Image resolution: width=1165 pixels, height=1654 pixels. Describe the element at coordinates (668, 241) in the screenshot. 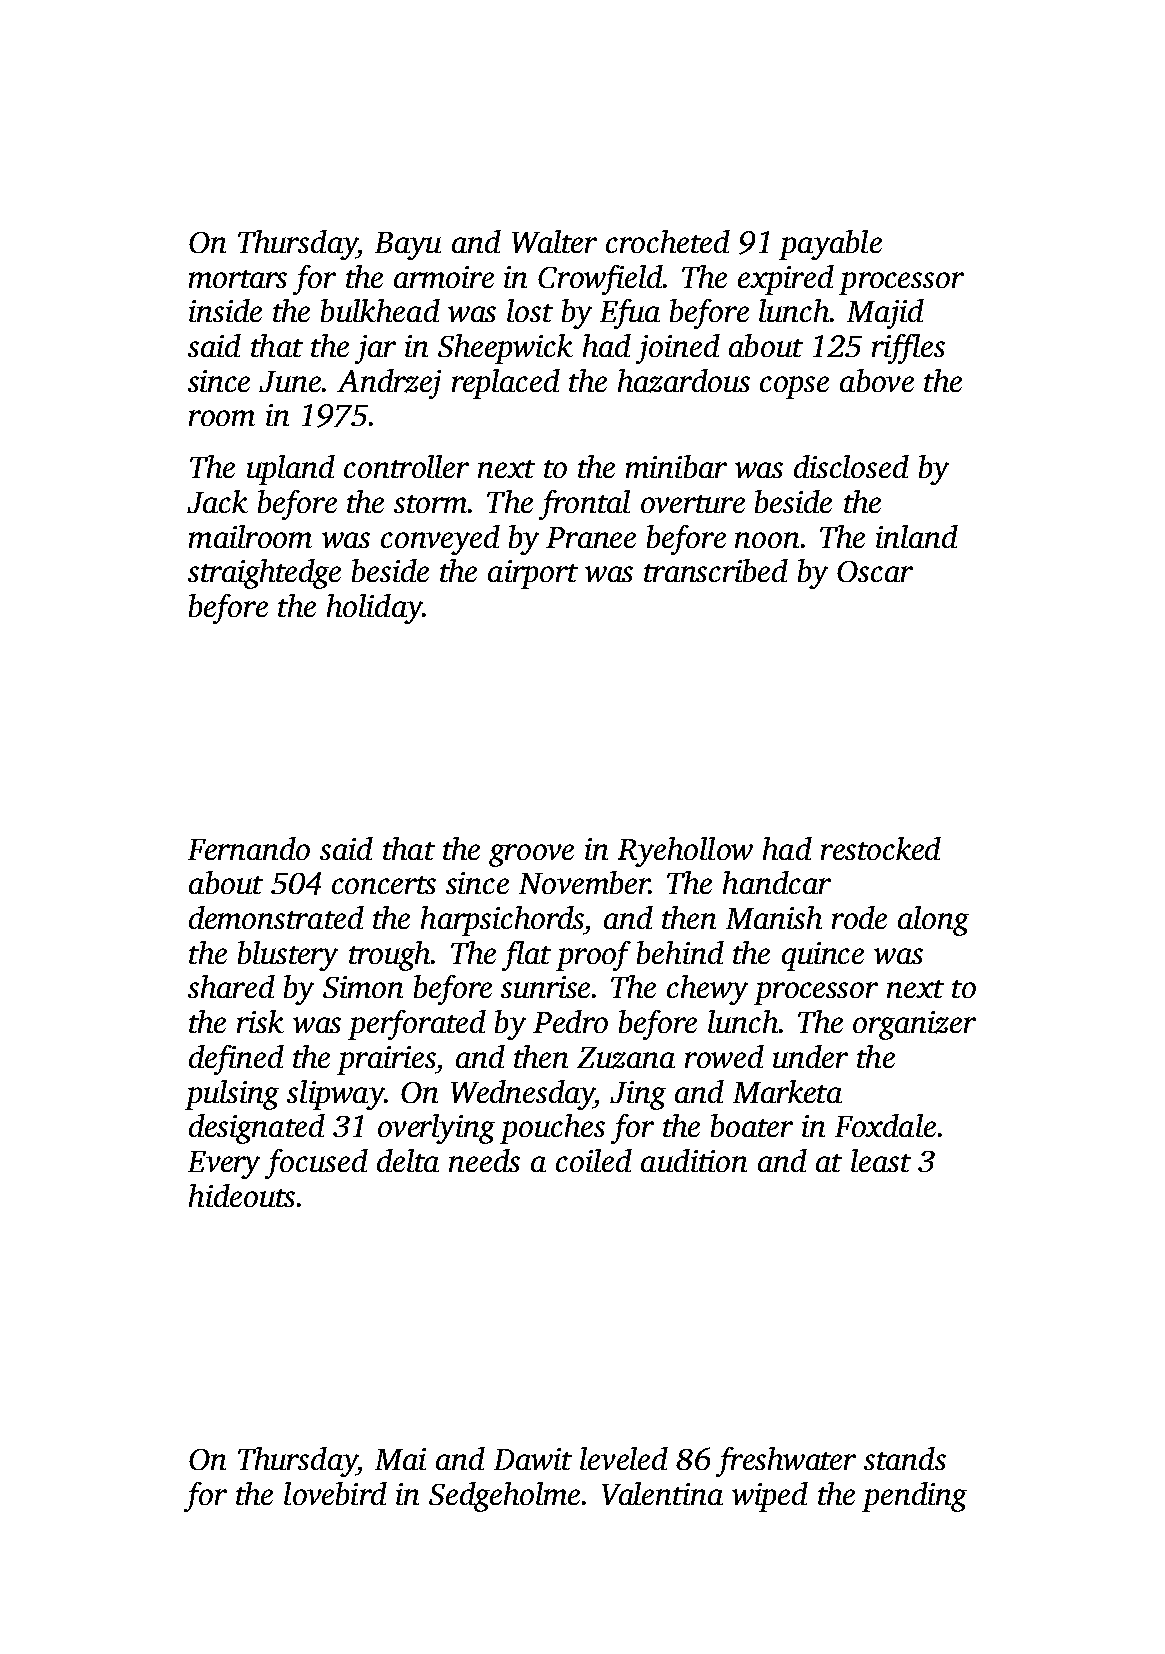

I see `crocheted` at that location.
